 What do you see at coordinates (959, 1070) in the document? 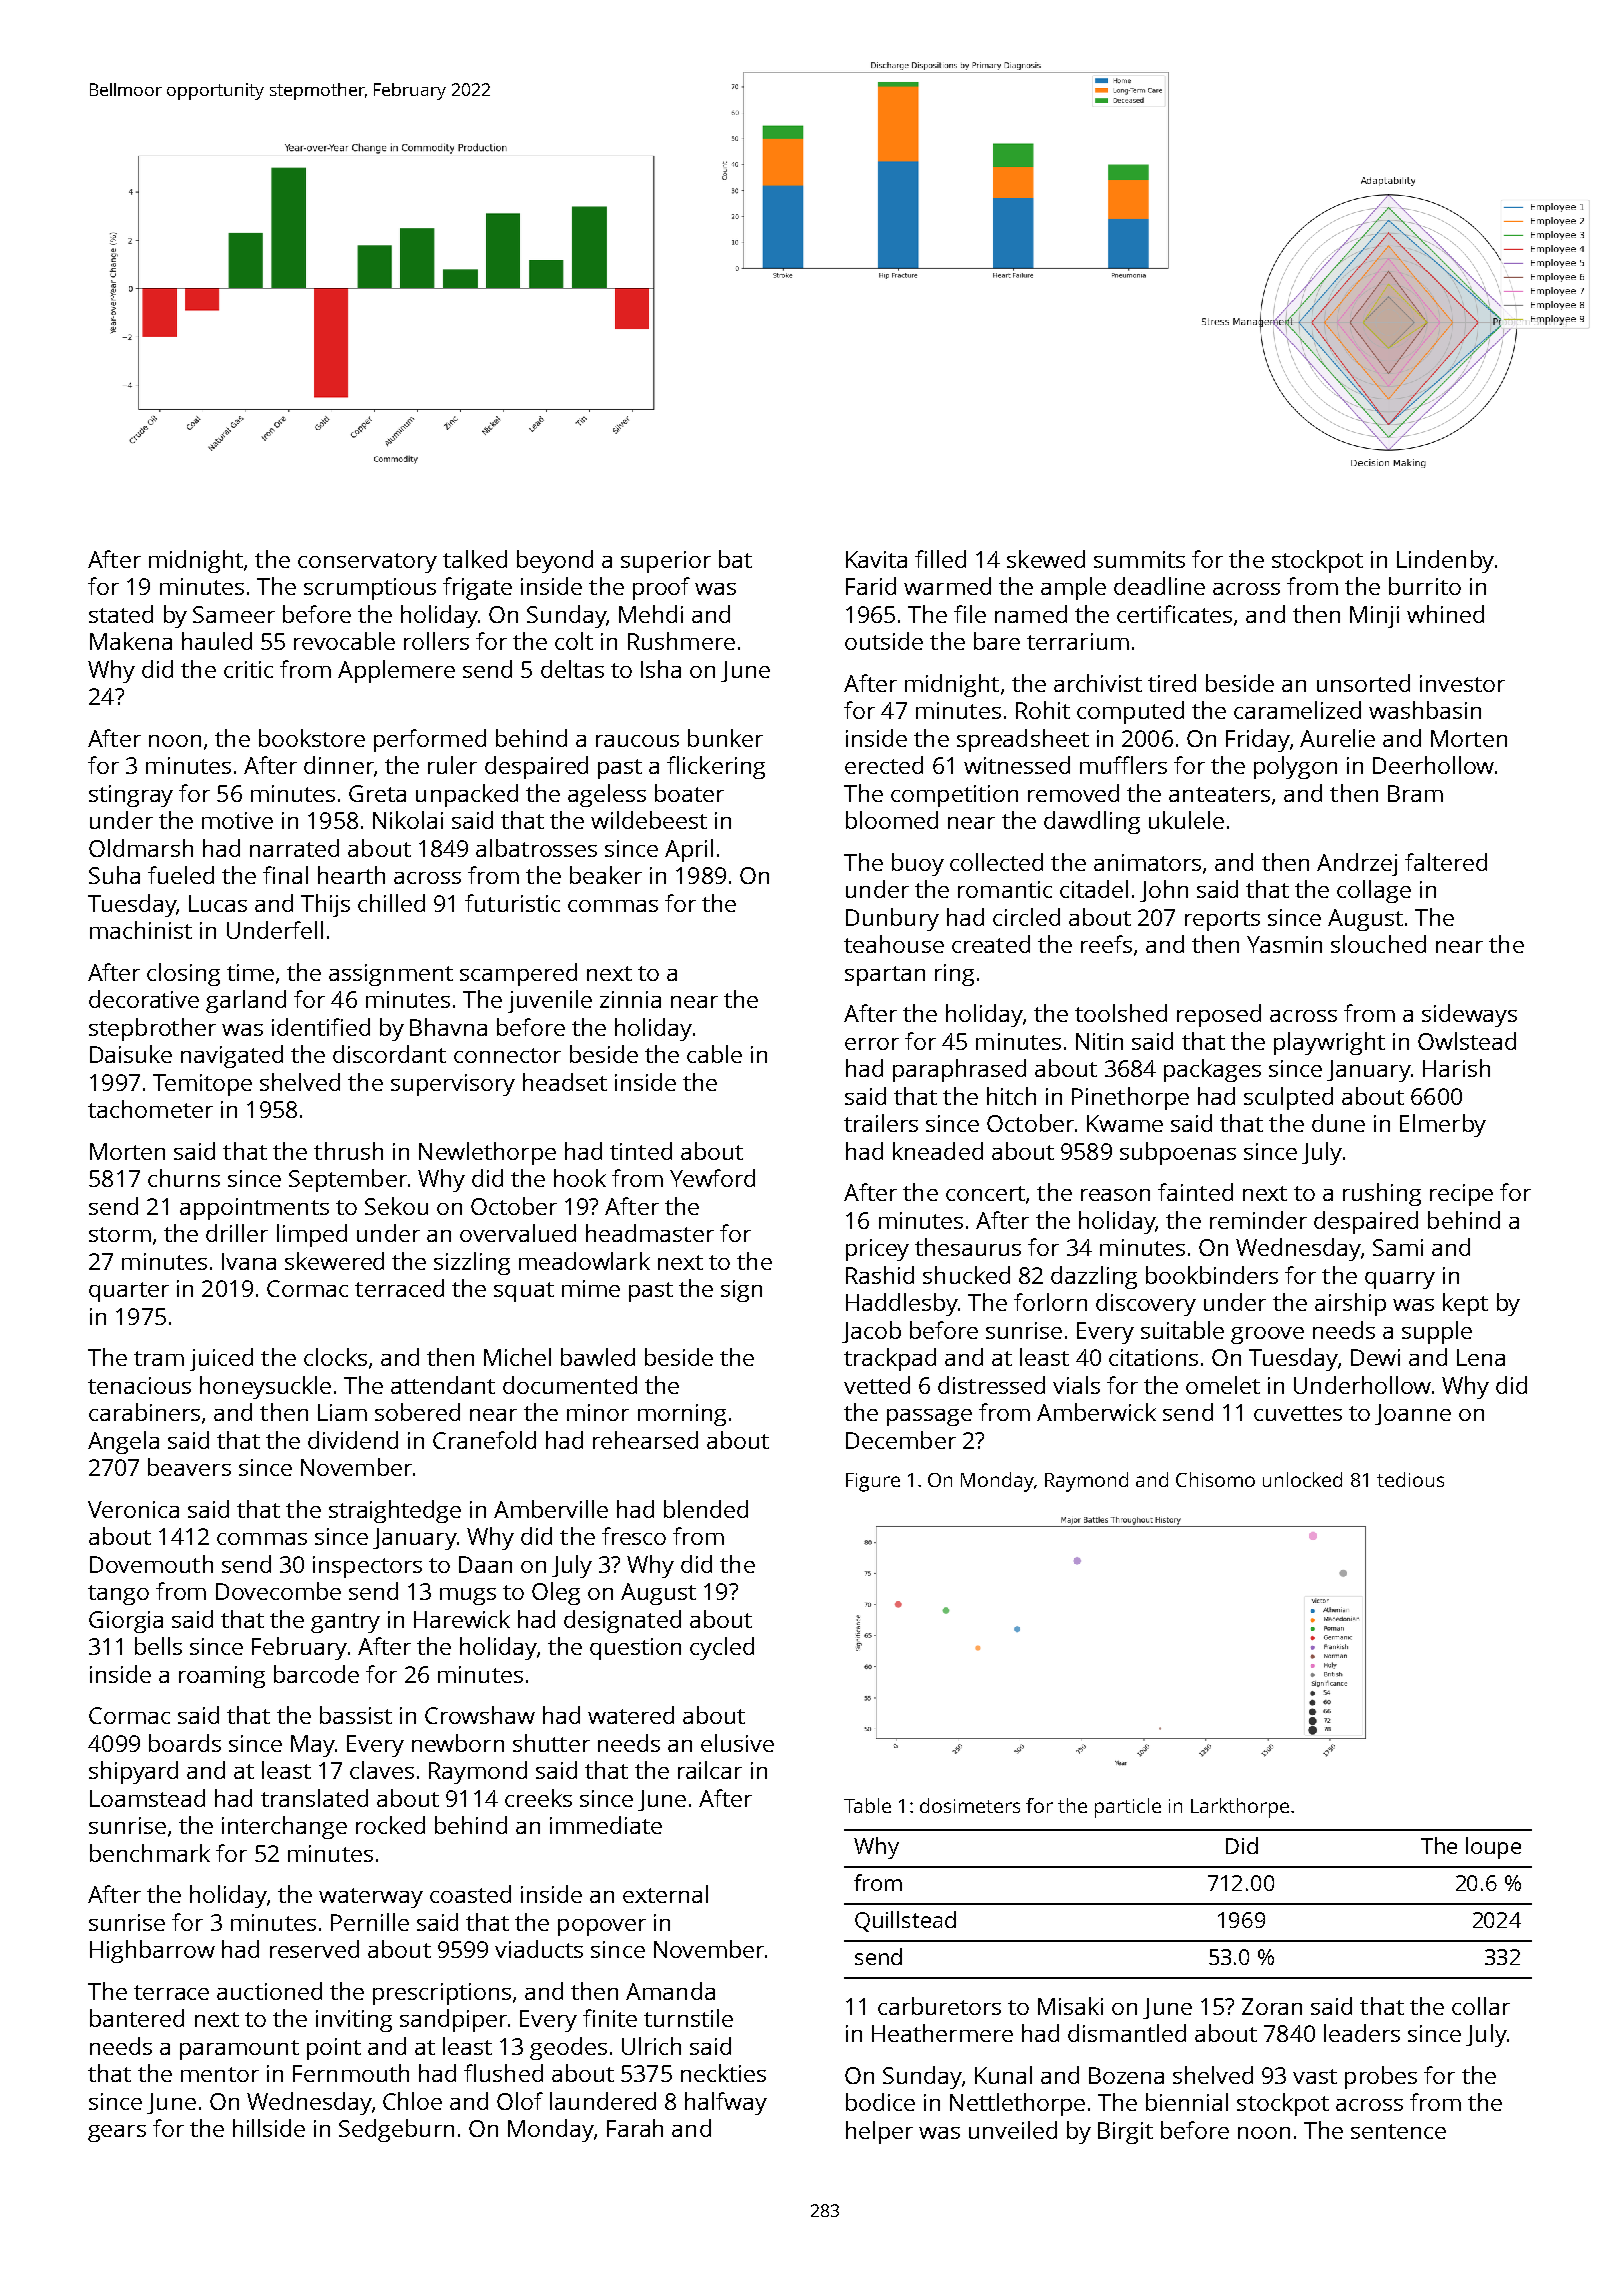
I see `paraphrased` at bounding box center [959, 1070].
